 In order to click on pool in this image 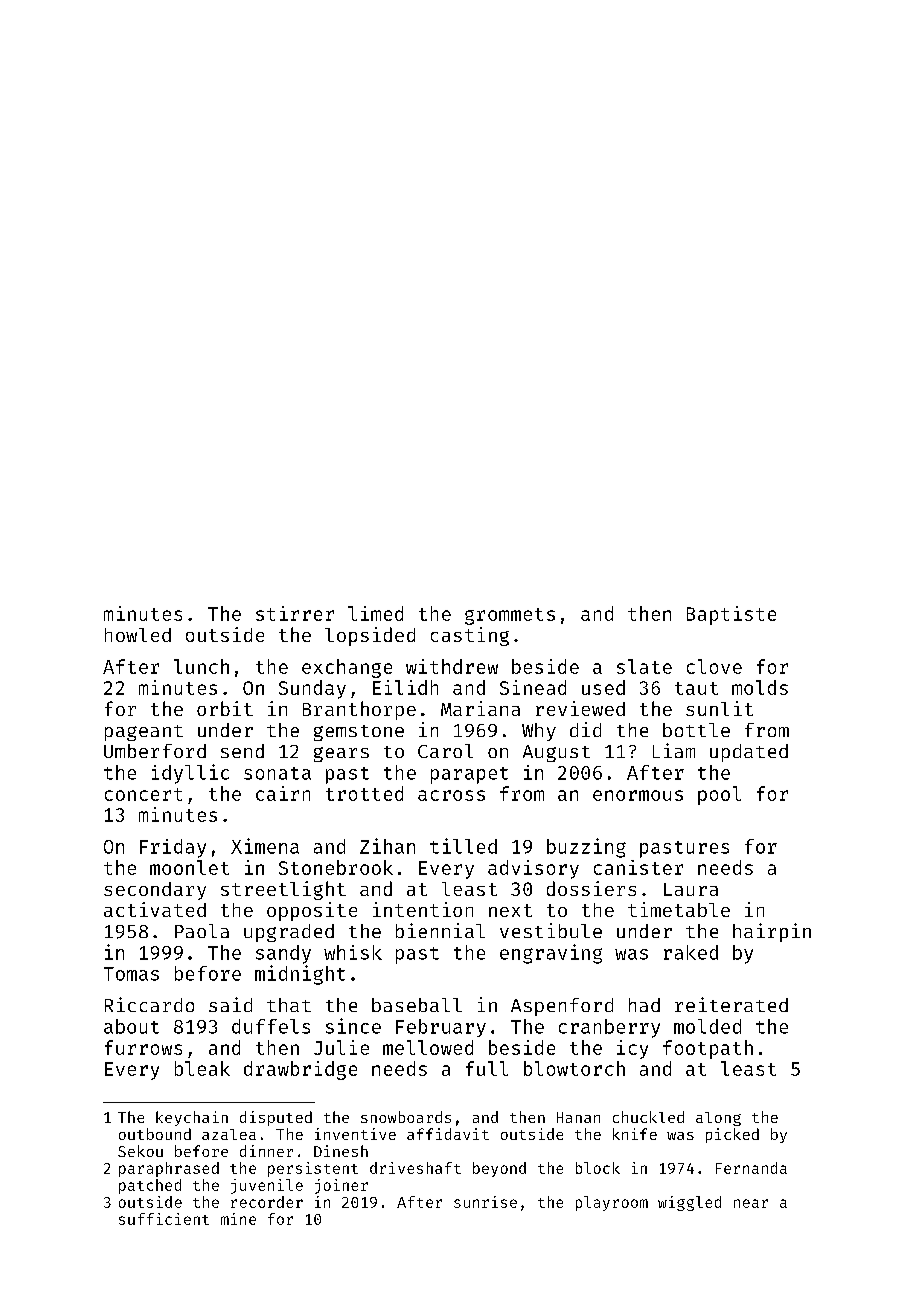, I will do `click(719, 795)`.
